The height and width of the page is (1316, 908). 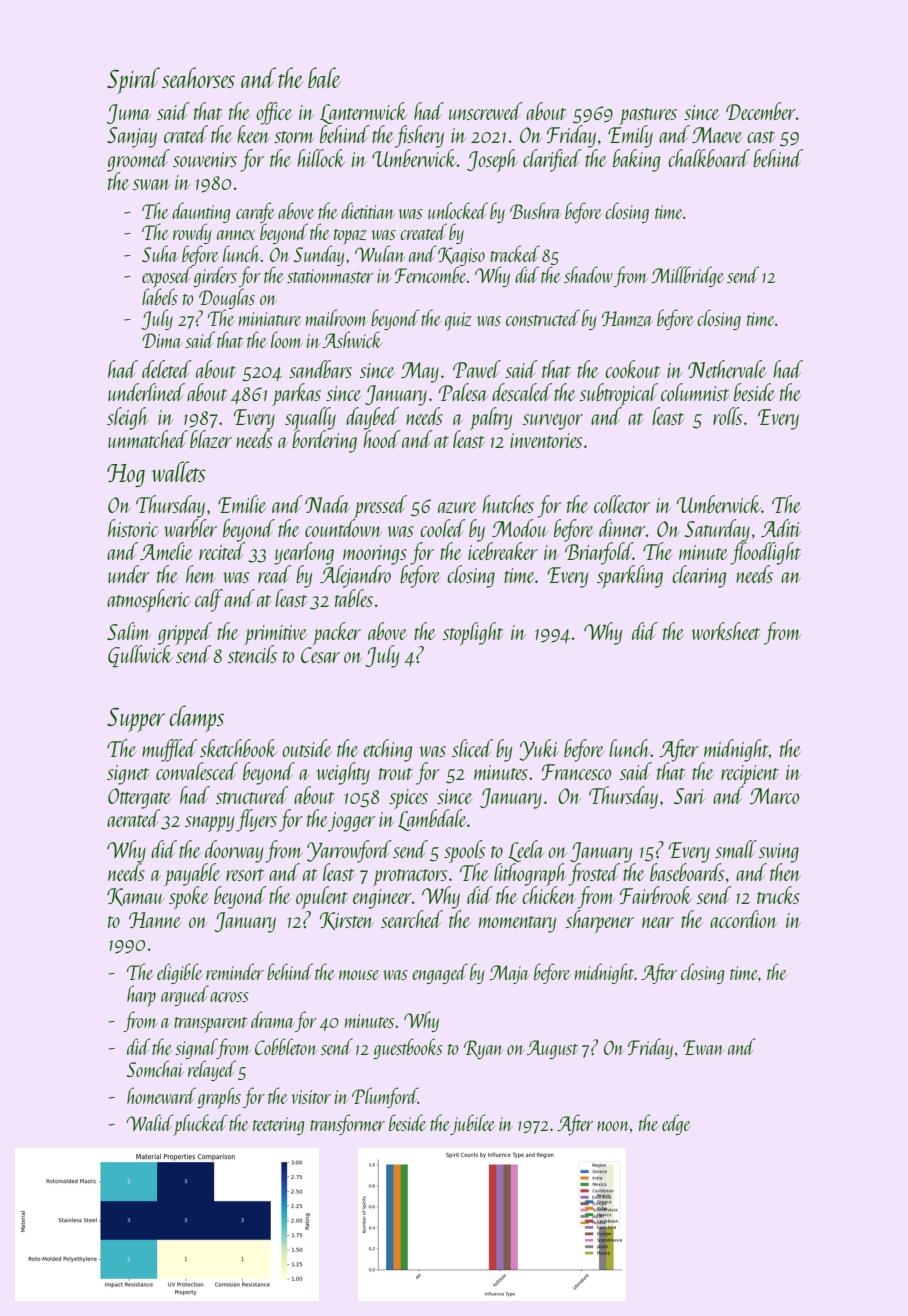 I want to click on graphs, so click(x=219, y=1098).
